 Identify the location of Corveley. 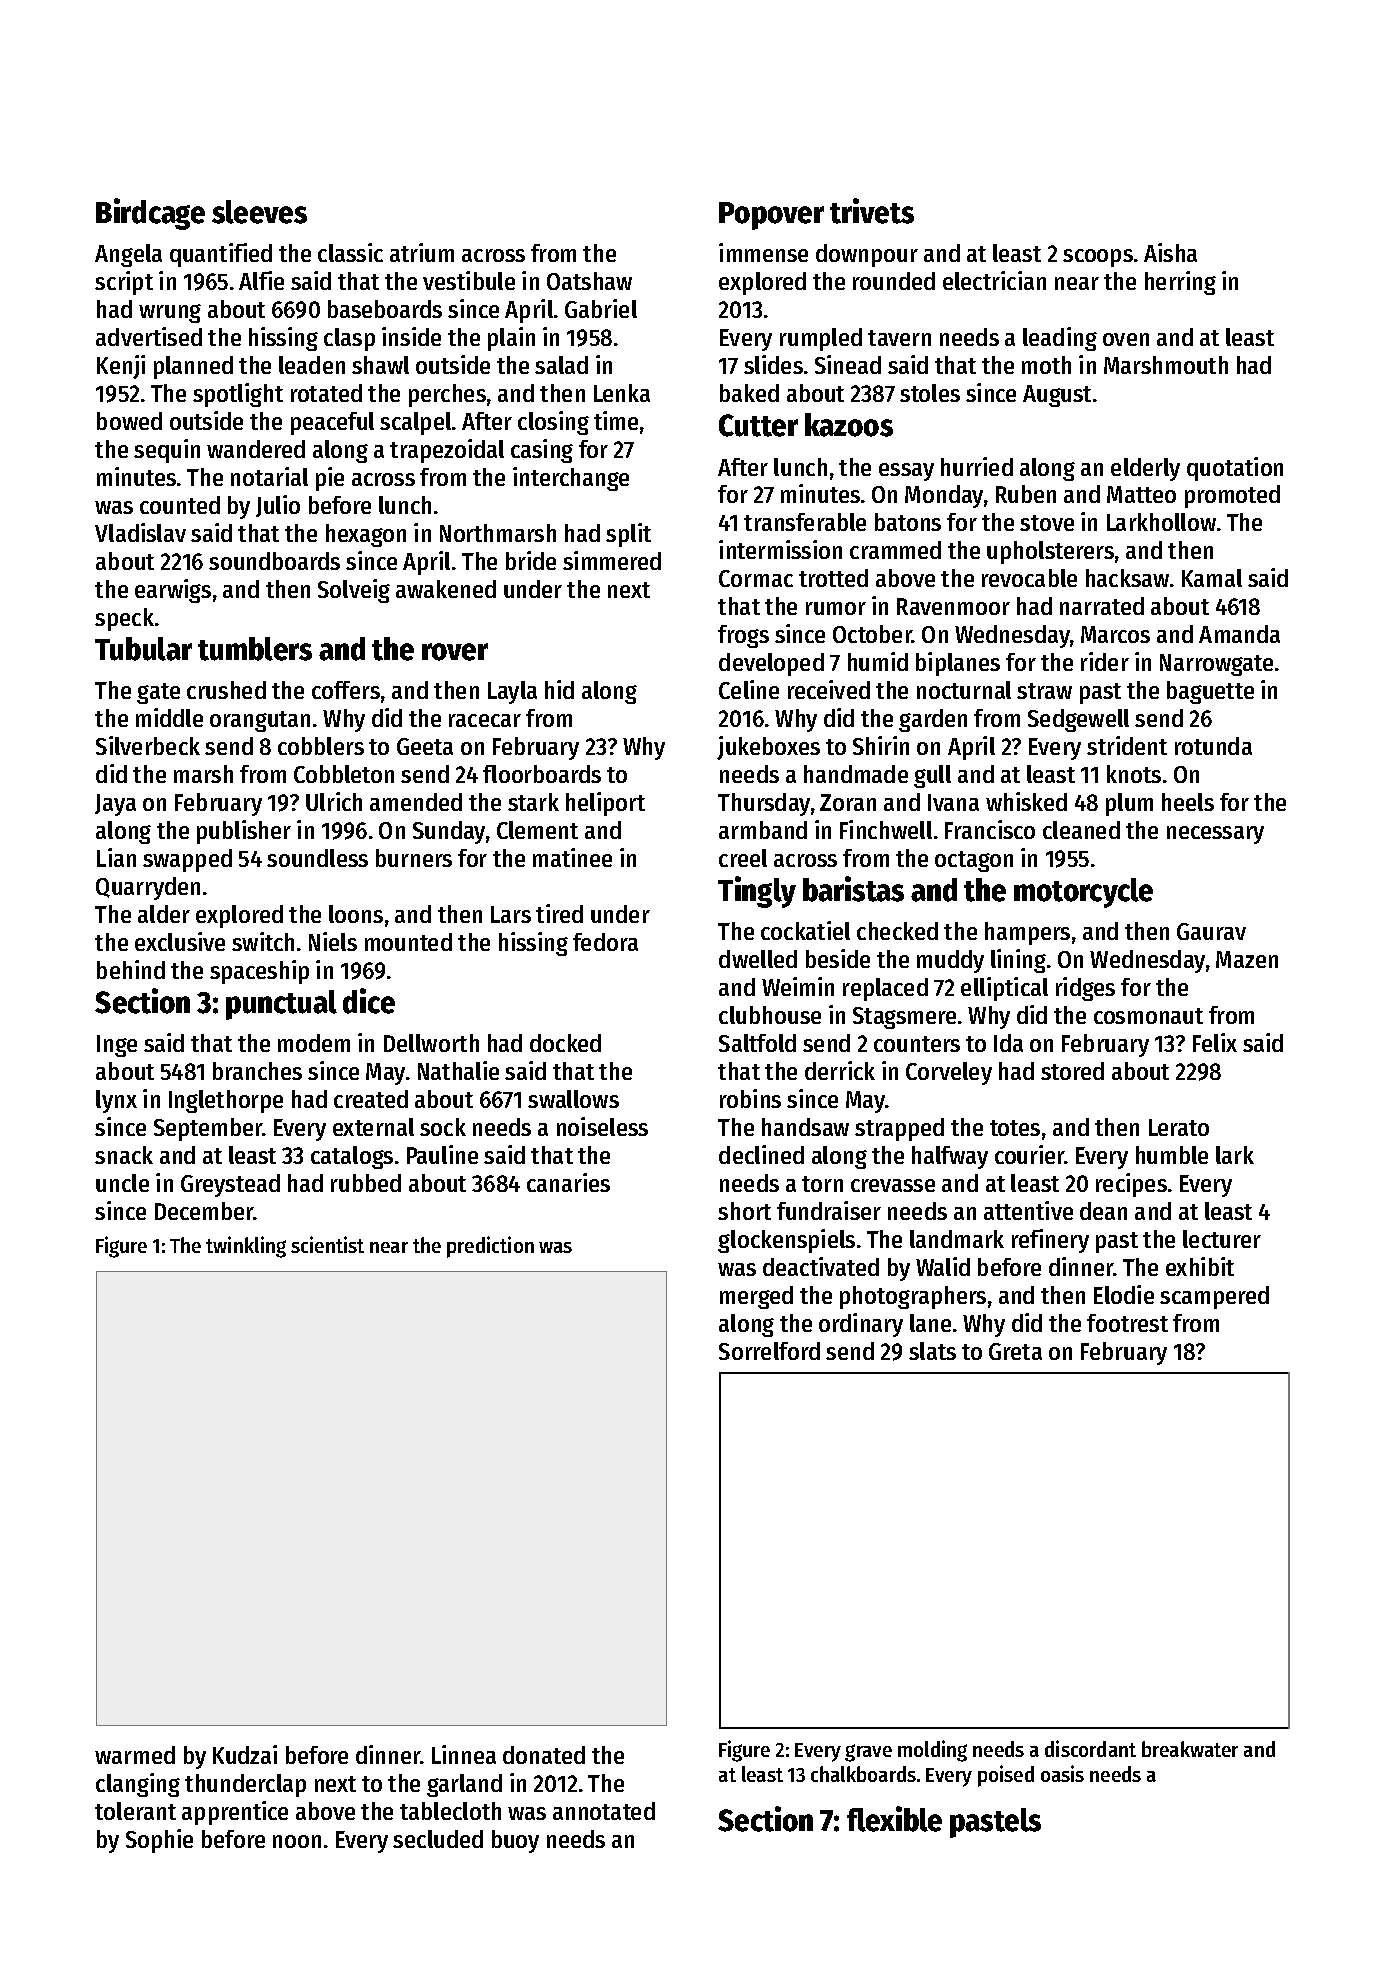
(949, 1073).
